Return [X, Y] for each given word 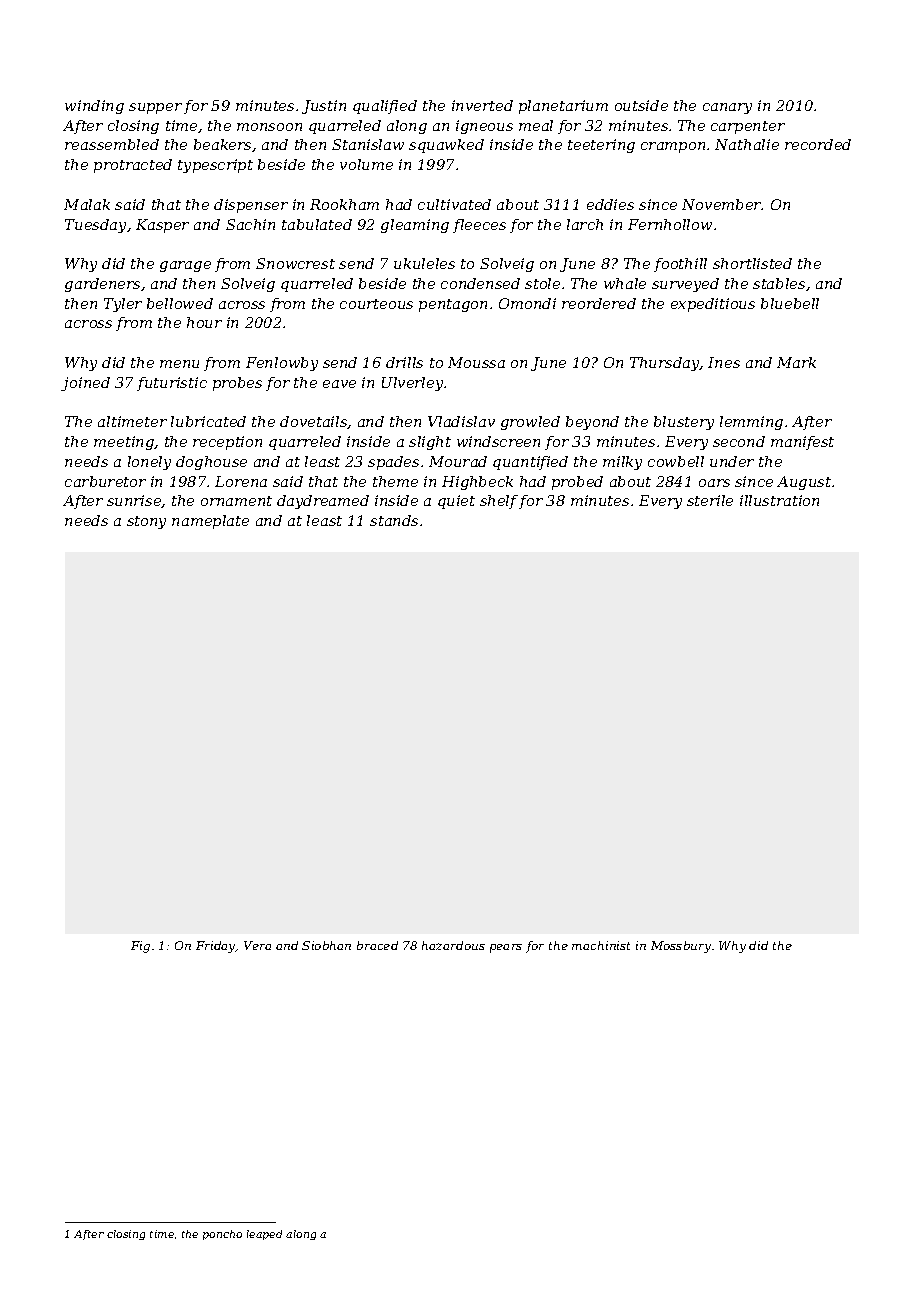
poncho [222, 1235]
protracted [133, 166]
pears [506, 948]
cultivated [454, 204]
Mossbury [681, 947]
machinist [601, 945]
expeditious [713, 305]
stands [394, 520]
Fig [140, 947]
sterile [710, 500]
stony [146, 522]
